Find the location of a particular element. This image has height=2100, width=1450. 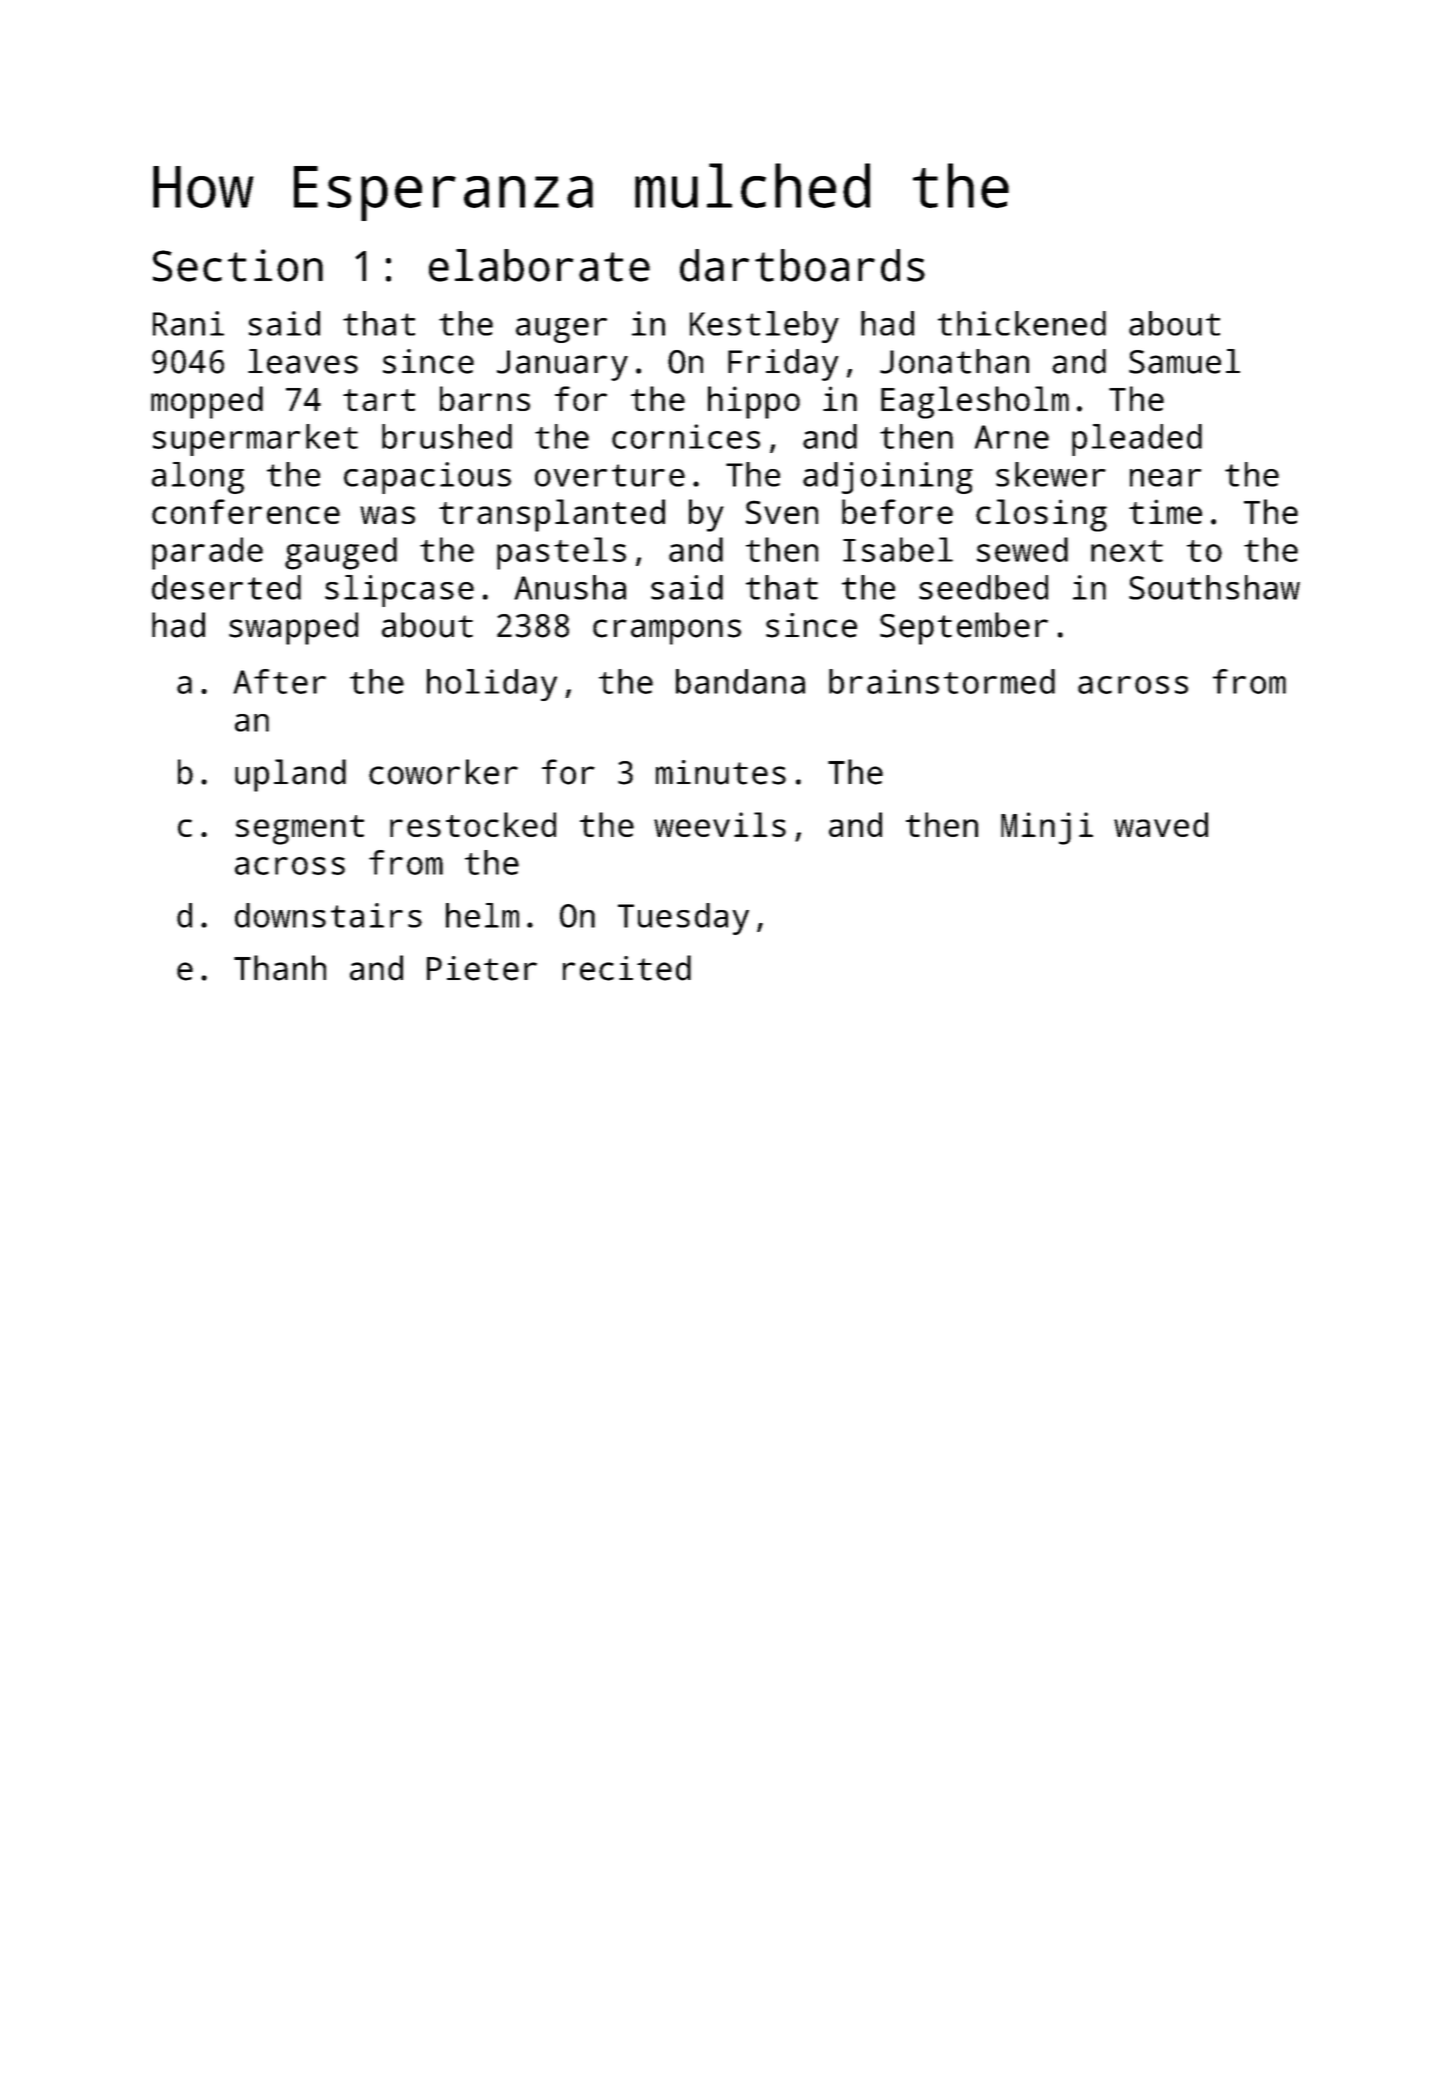

weevils is located at coordinates (720, 824).
